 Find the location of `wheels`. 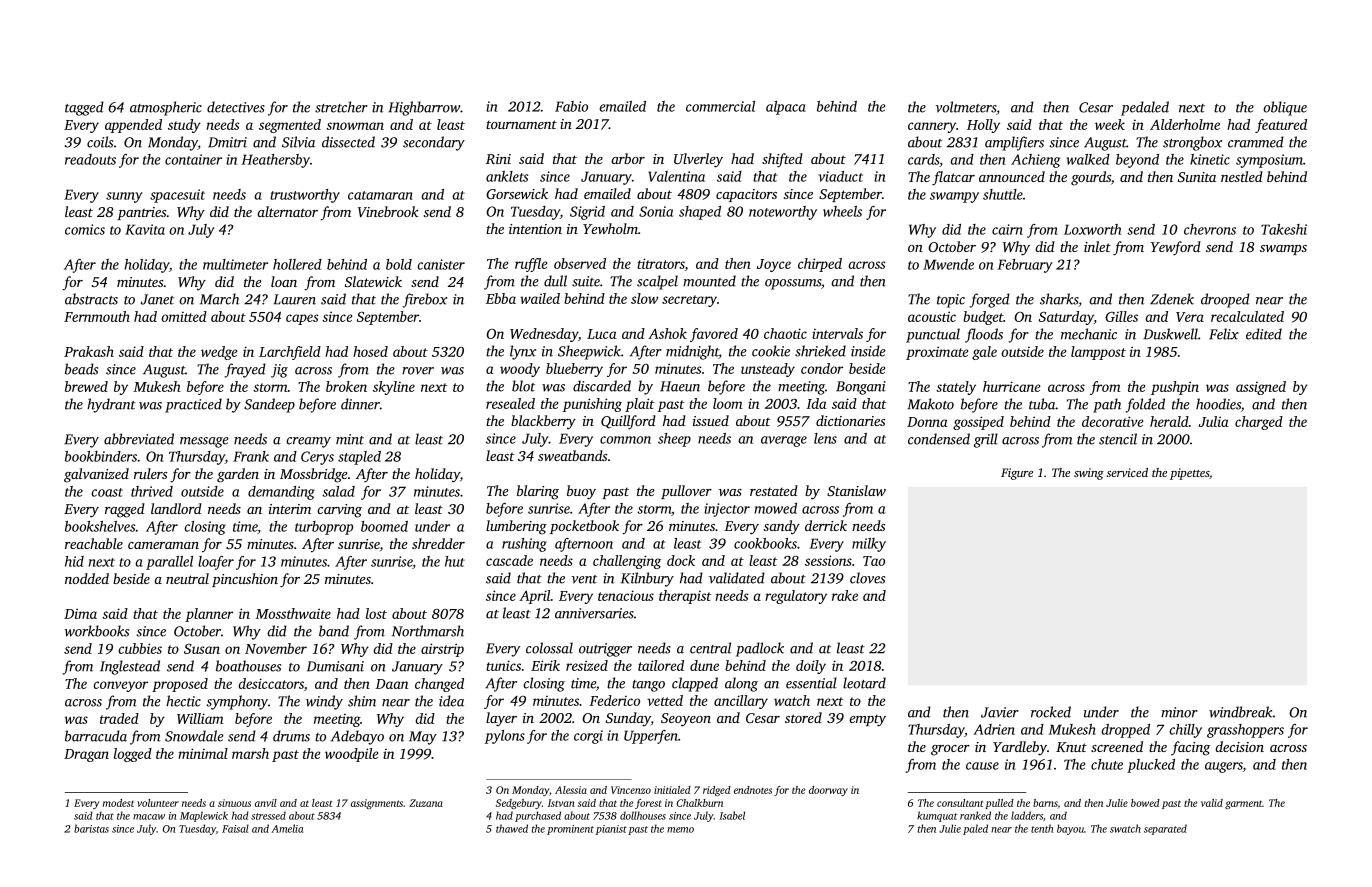

wheels is located at coordinates (842, 211).
